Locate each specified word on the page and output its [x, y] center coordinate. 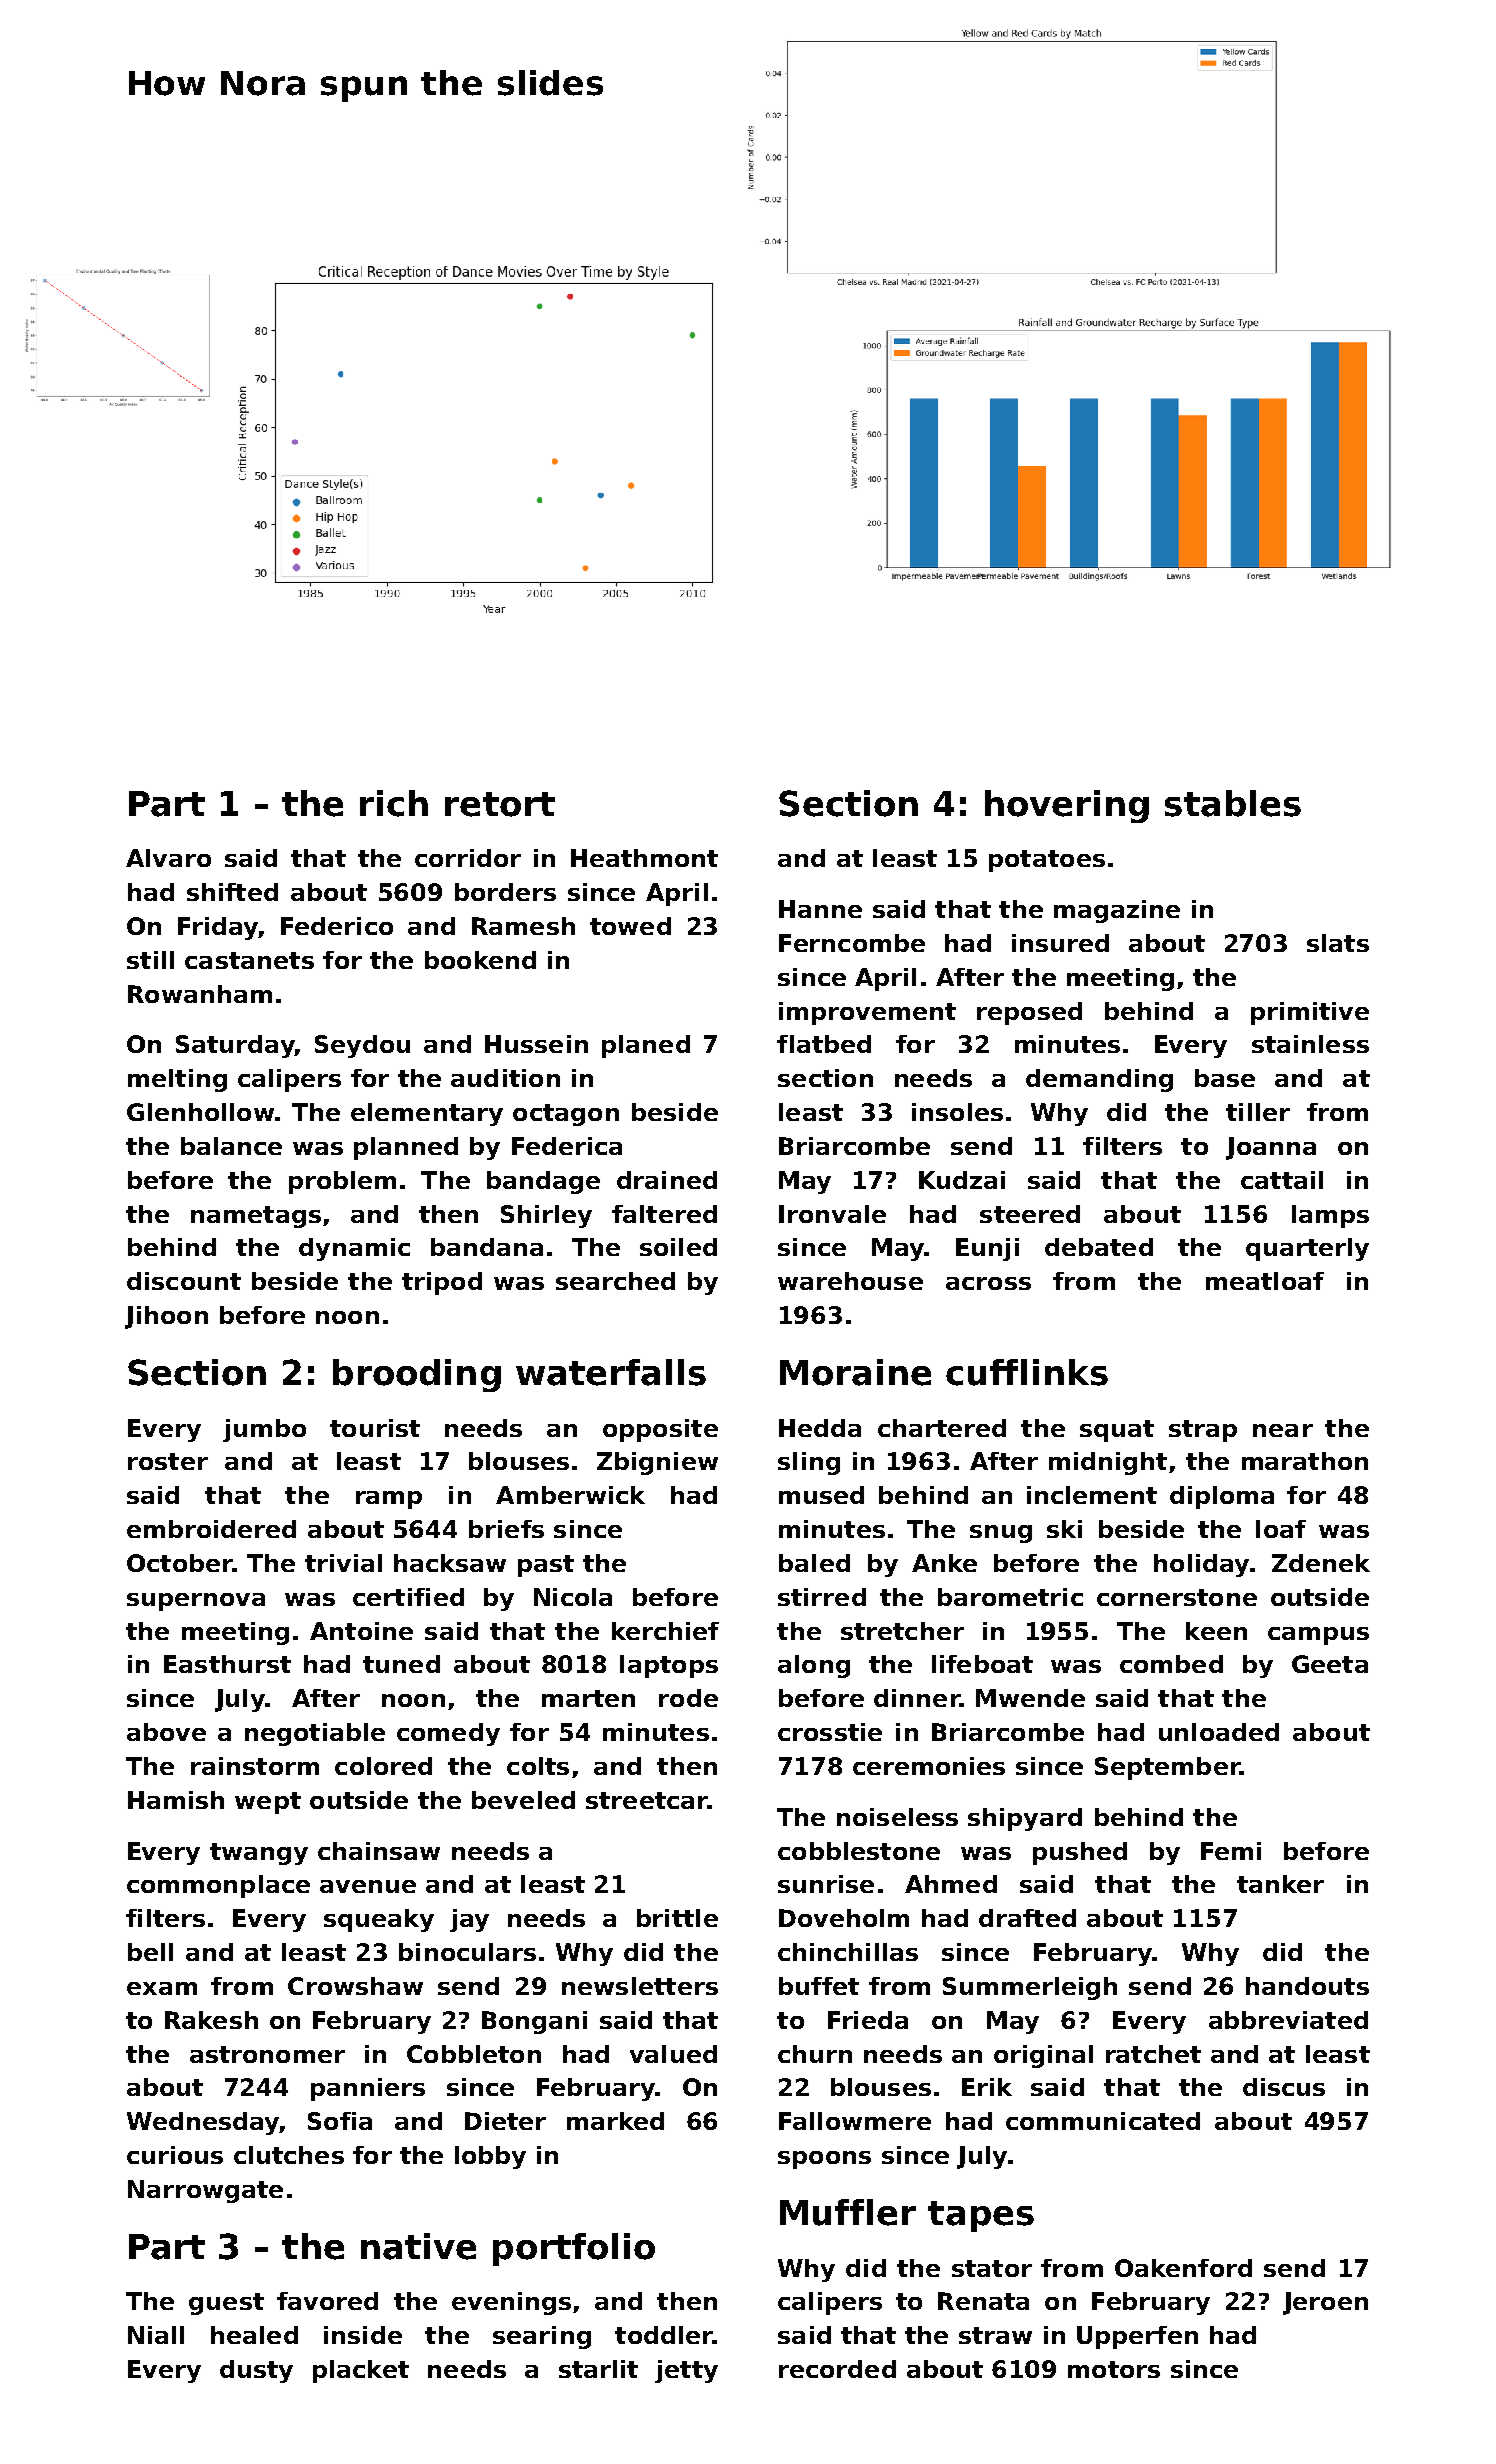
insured [1060, 943]
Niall [156, 2335]
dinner [917, 1698]
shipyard [1025, 1819]
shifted [232, 892]
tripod [442, 1283]
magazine [1117, 911]
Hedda [820, 1428]
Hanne [820, 909]
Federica [567, 1146]
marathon [1305, 1461]
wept [268, 1803]
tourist [375, 1428]
